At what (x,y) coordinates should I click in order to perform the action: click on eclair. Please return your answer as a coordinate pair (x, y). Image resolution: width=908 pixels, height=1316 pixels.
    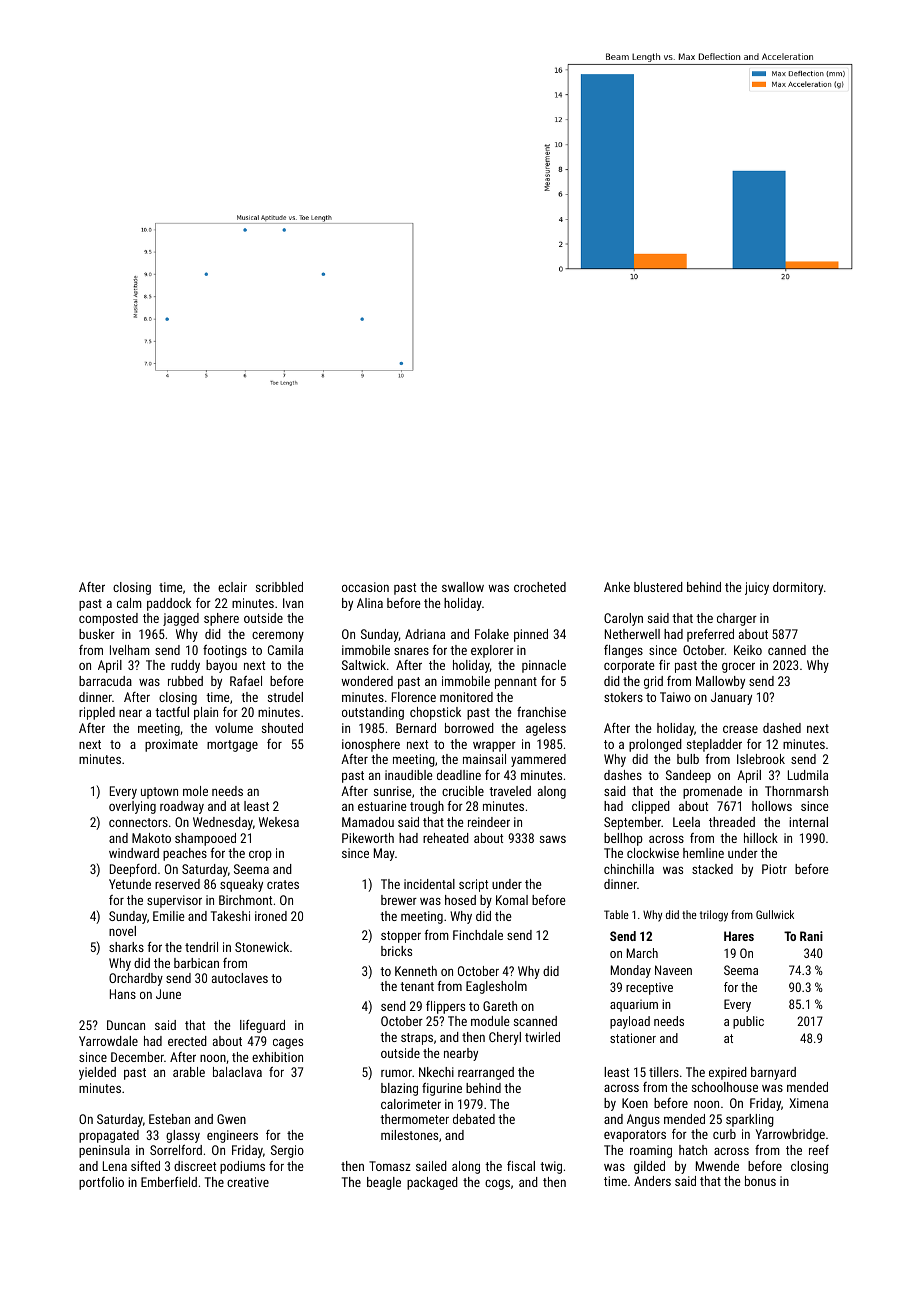
    Looking at the image, I should click on (232, 587).
